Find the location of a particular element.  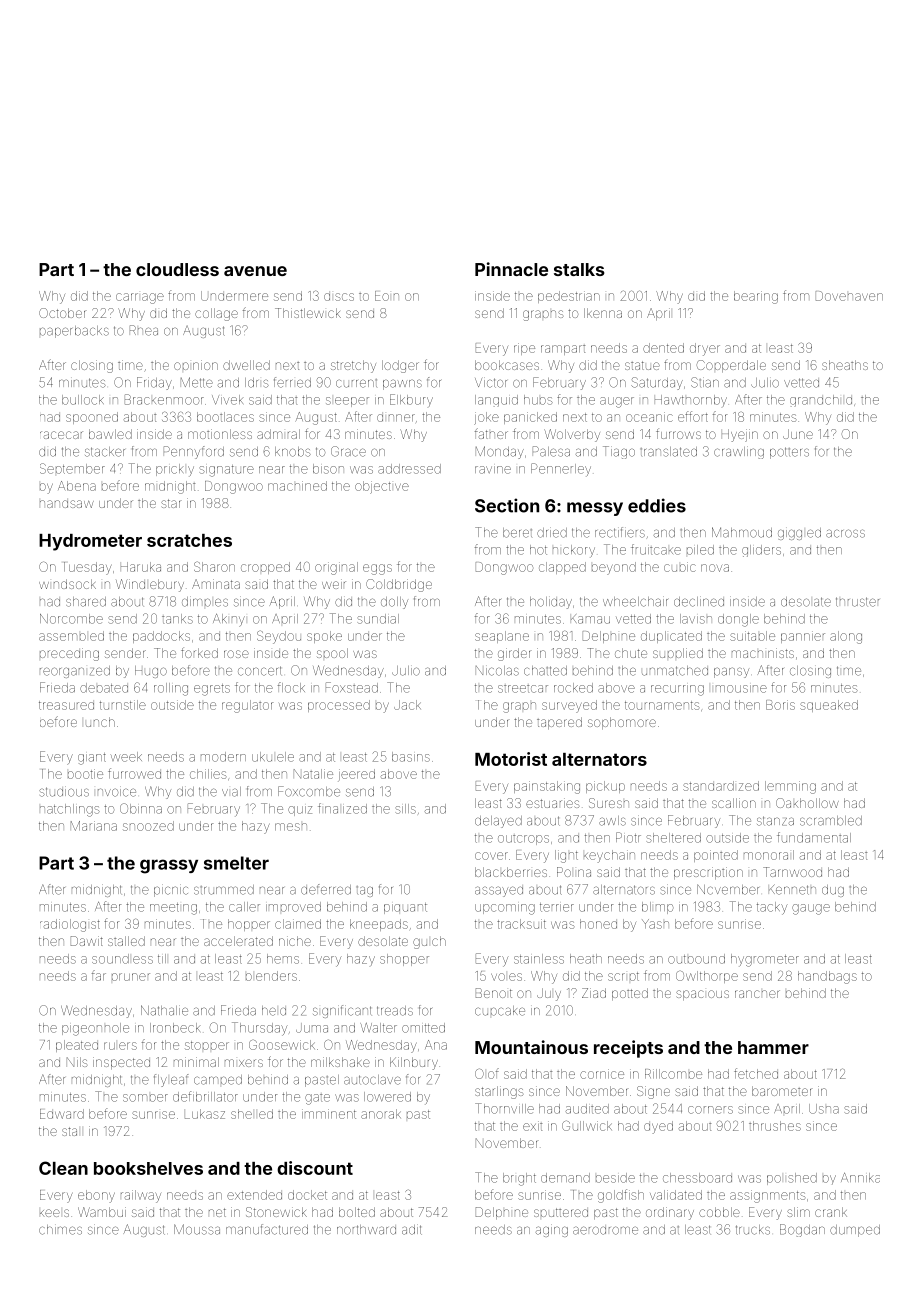

outcrops is located at coordinates (523, 840).
